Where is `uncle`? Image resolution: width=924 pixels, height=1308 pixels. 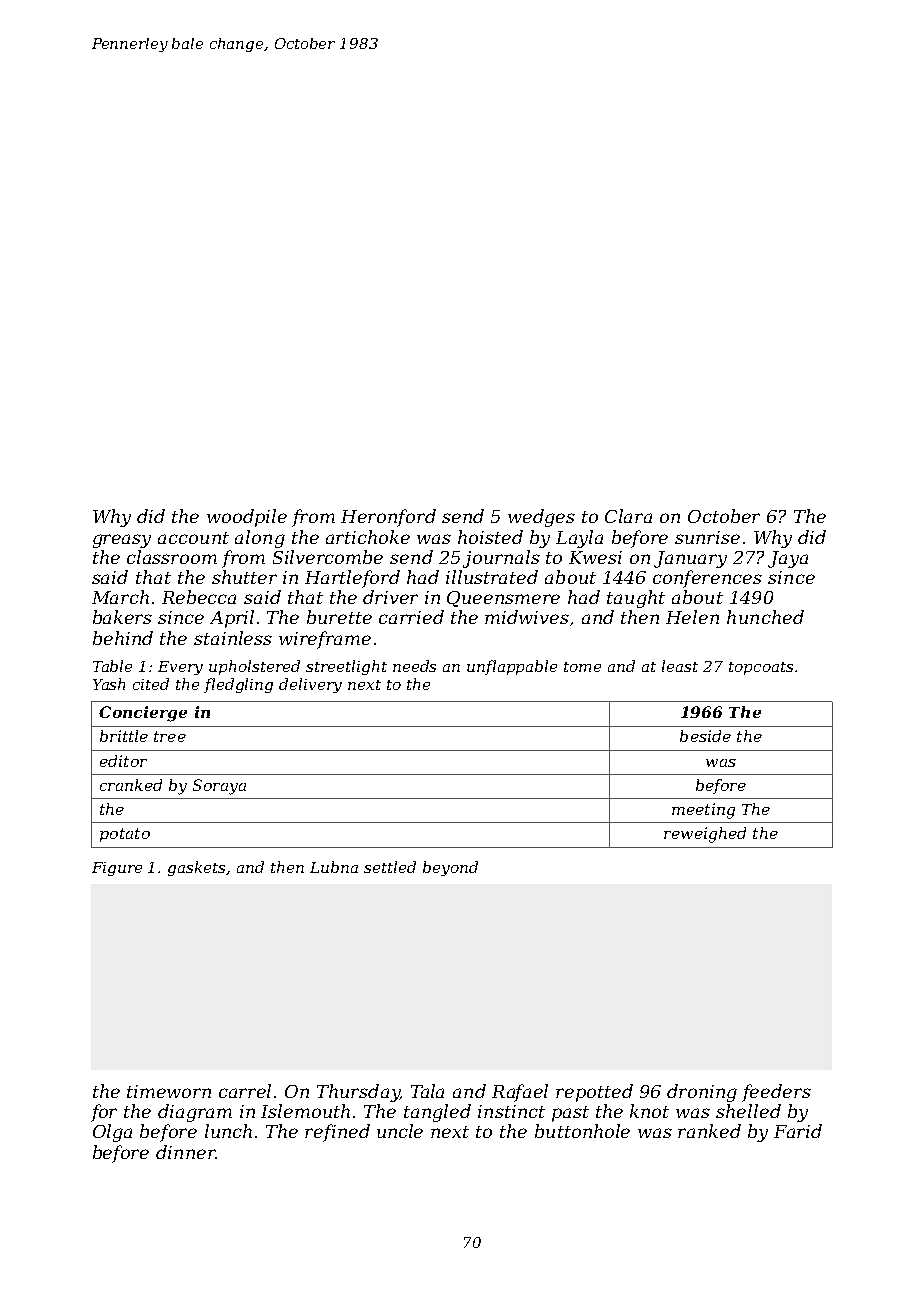 uncle is located at coordinates (400, 1131).
